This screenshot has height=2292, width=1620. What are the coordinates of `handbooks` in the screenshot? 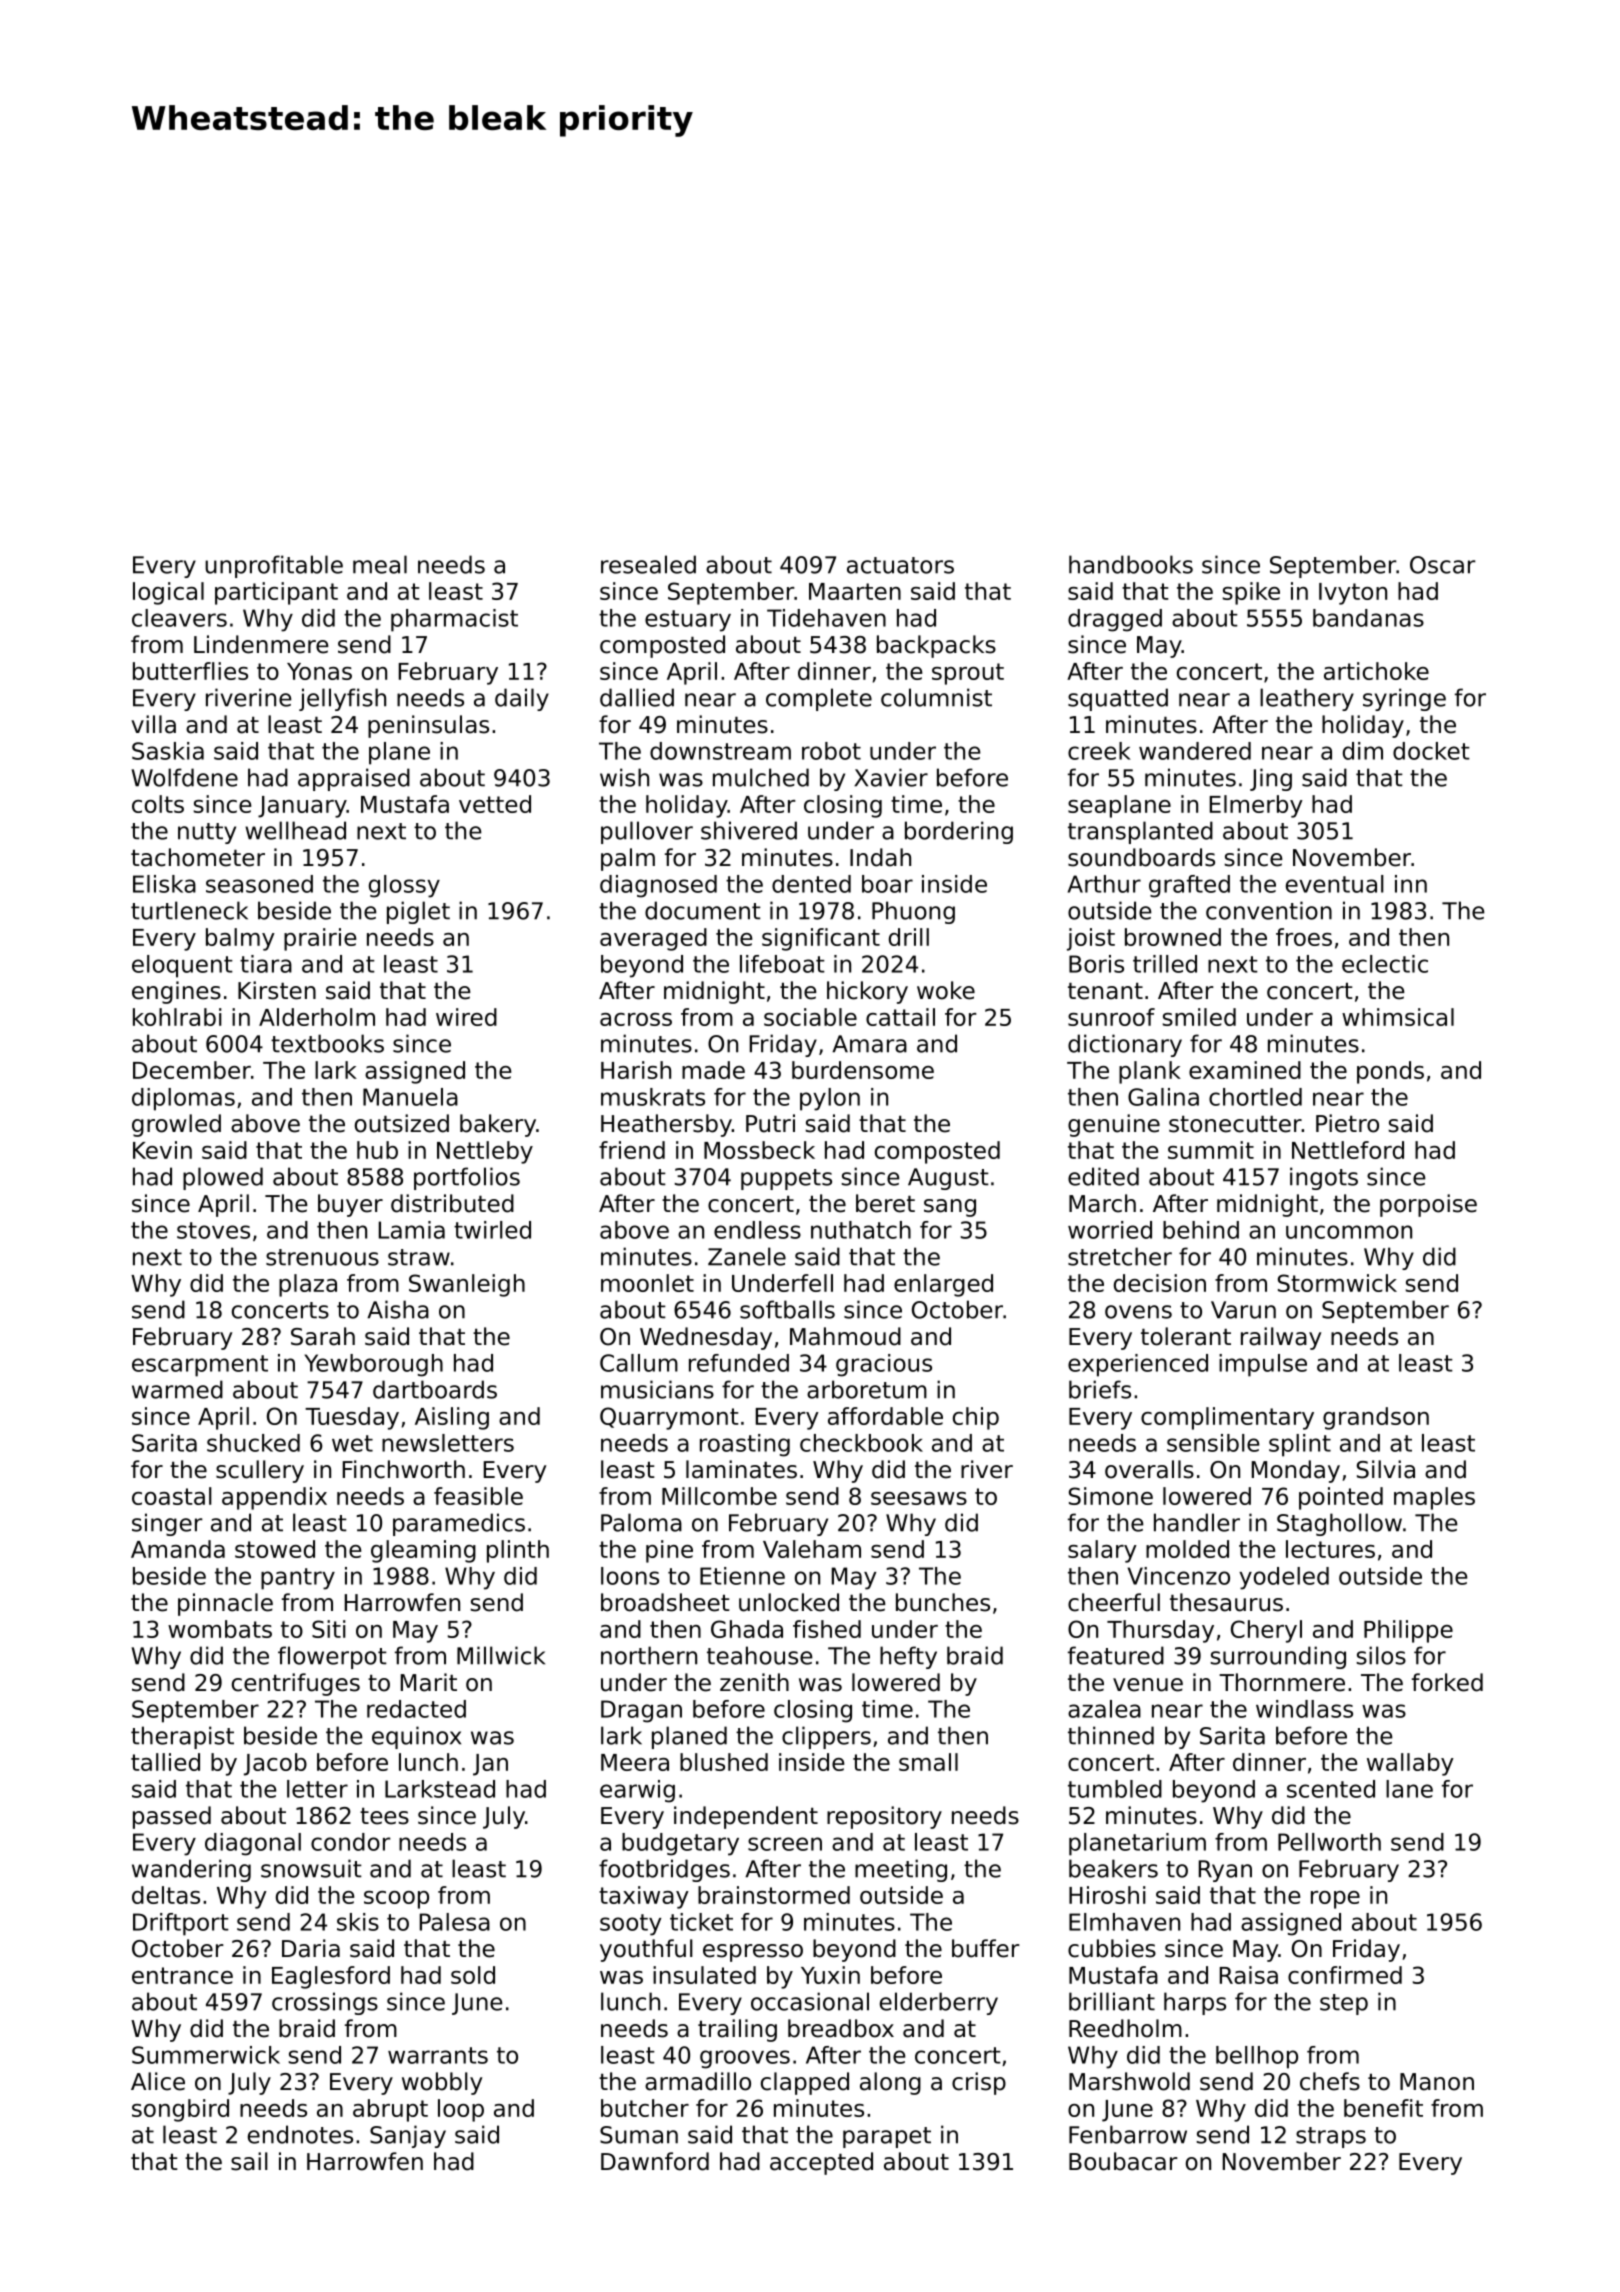 It's located at (1131, 564).
